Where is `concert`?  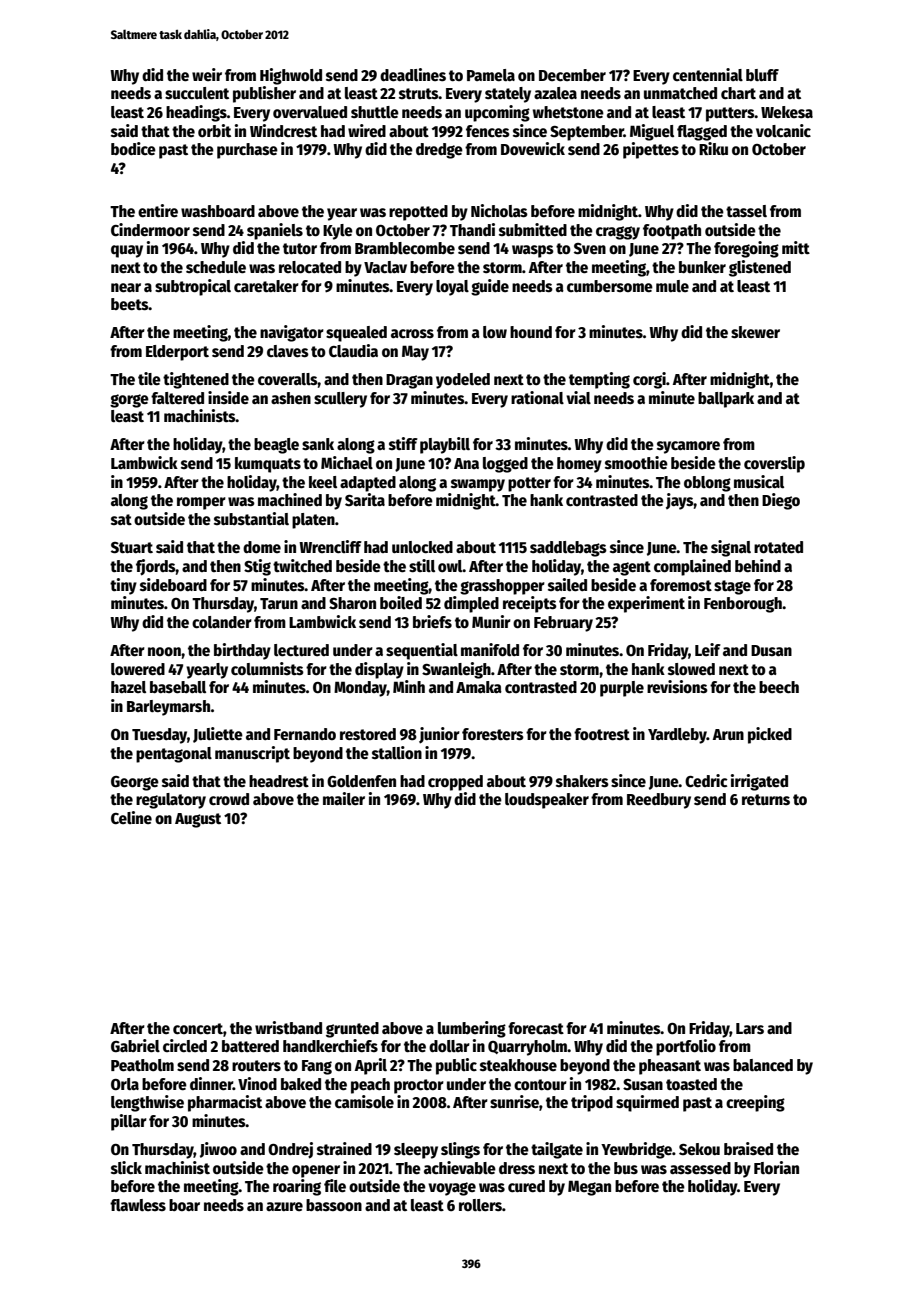
concert is located at coordinates (198, 1029).
